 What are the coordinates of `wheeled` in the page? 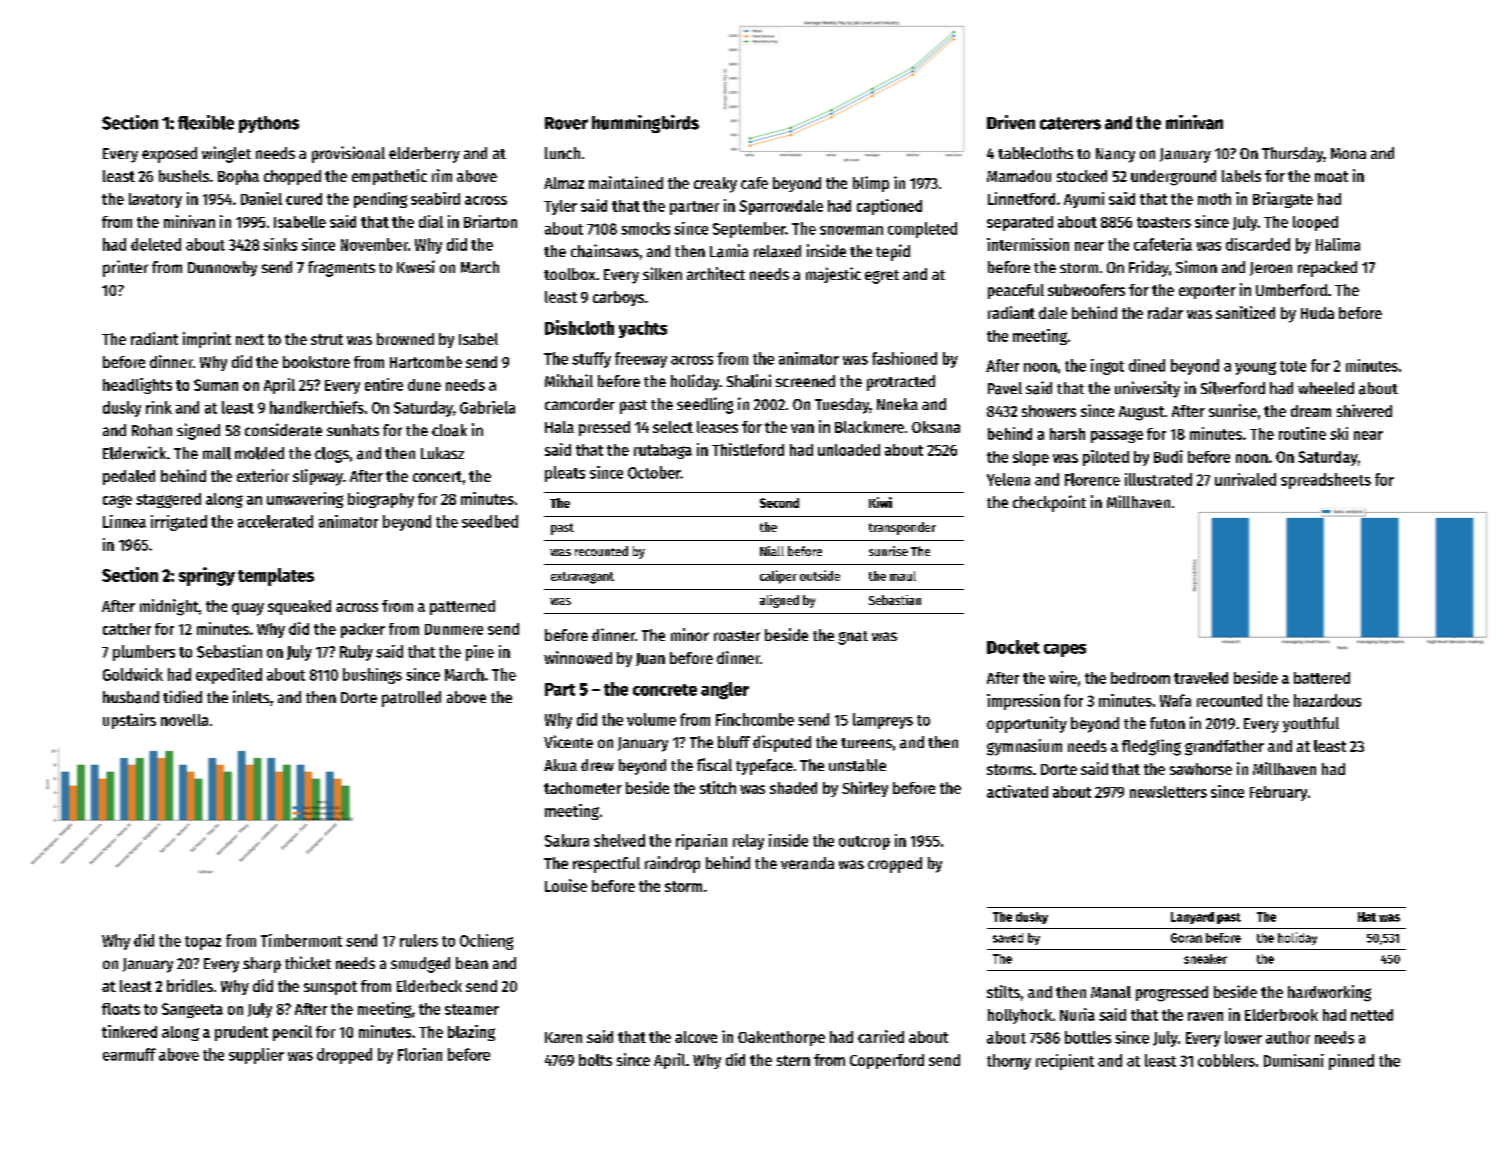 It's located at (1326, 388).
